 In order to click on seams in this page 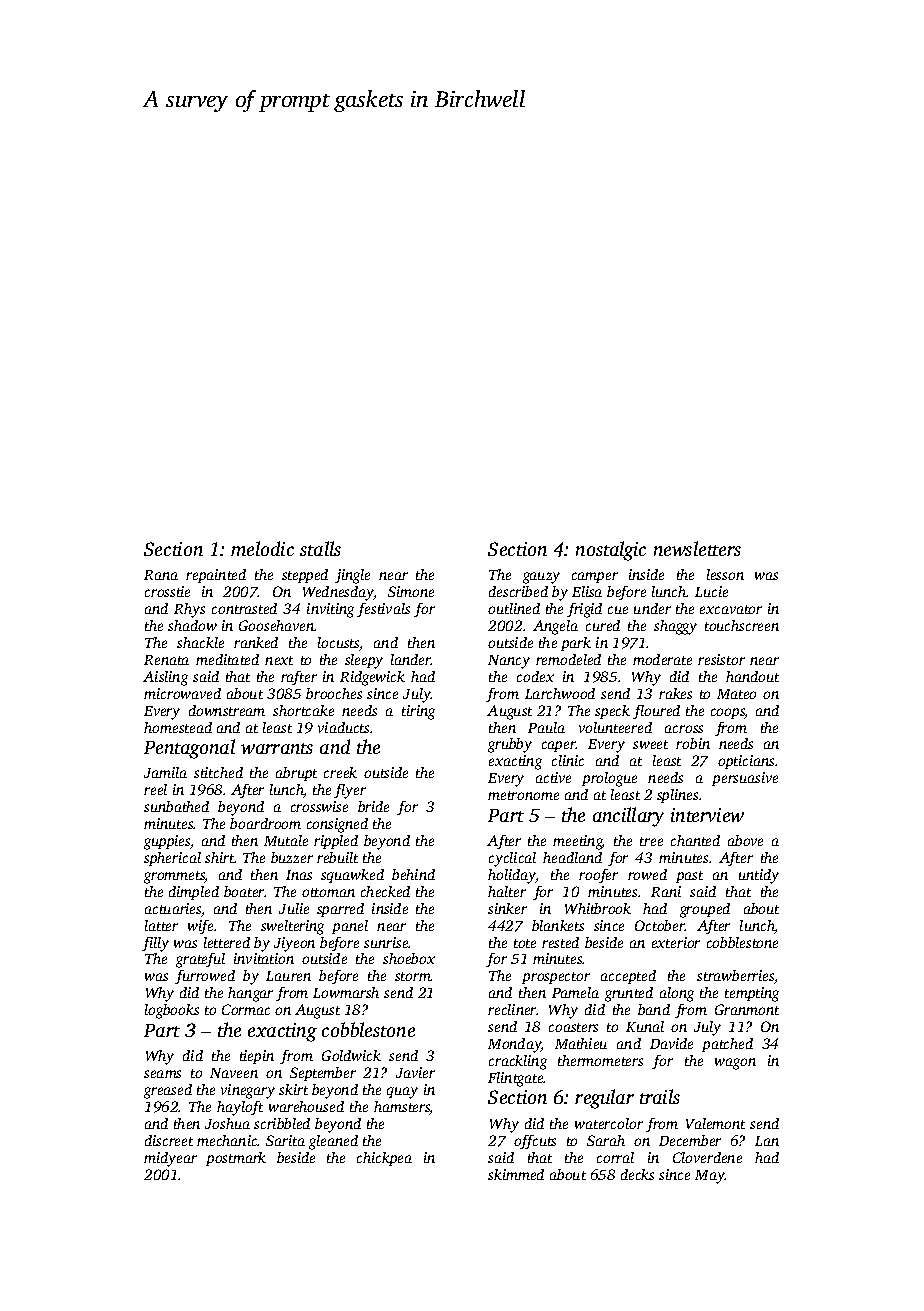, I will do `click(162, 1074)`.
